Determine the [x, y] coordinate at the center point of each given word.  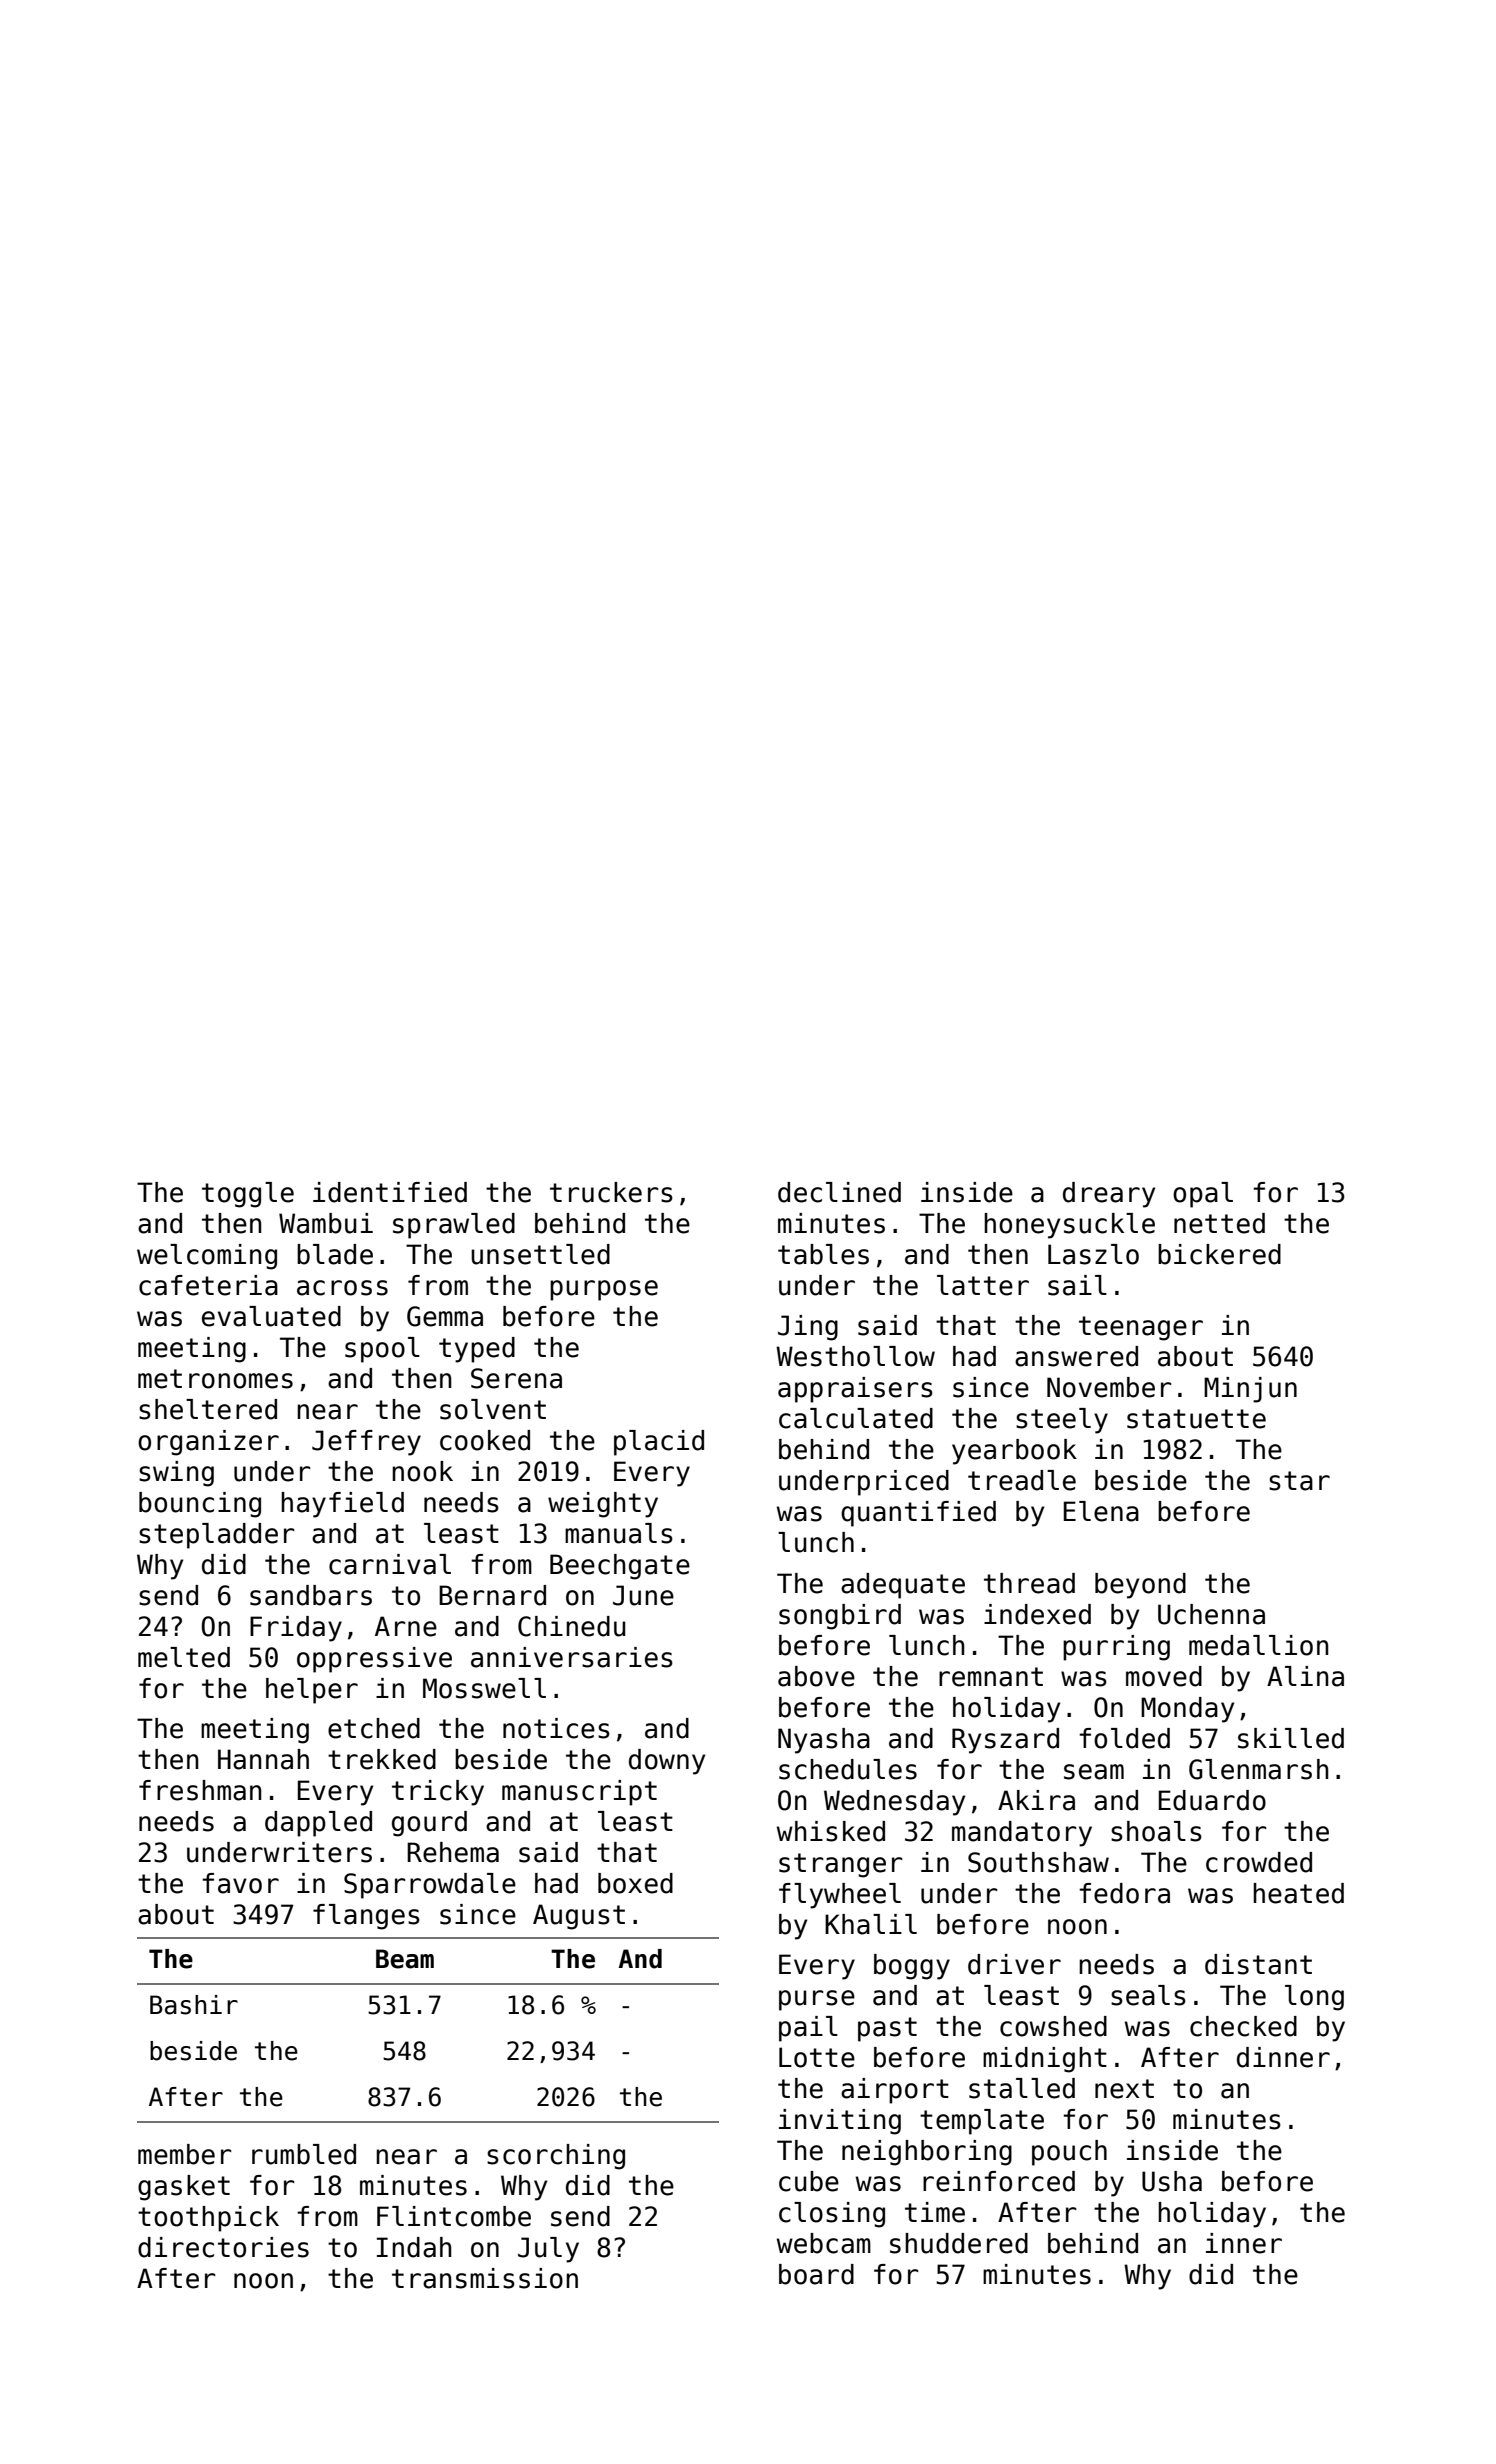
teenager [1141, 1328]
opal [1203, 1195]
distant [1258, 1964]
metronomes [215, 1379]
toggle [248, 1195]
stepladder [216, 1536]
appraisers [855, 1390]
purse [817, 2000]
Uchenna [1211, 1614]
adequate [903, 1586]
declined [839, 1192]
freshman [200, 1790]
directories [223, 2247]
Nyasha [824, 1741]
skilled [1291, 1738]
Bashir [194, 2005]
